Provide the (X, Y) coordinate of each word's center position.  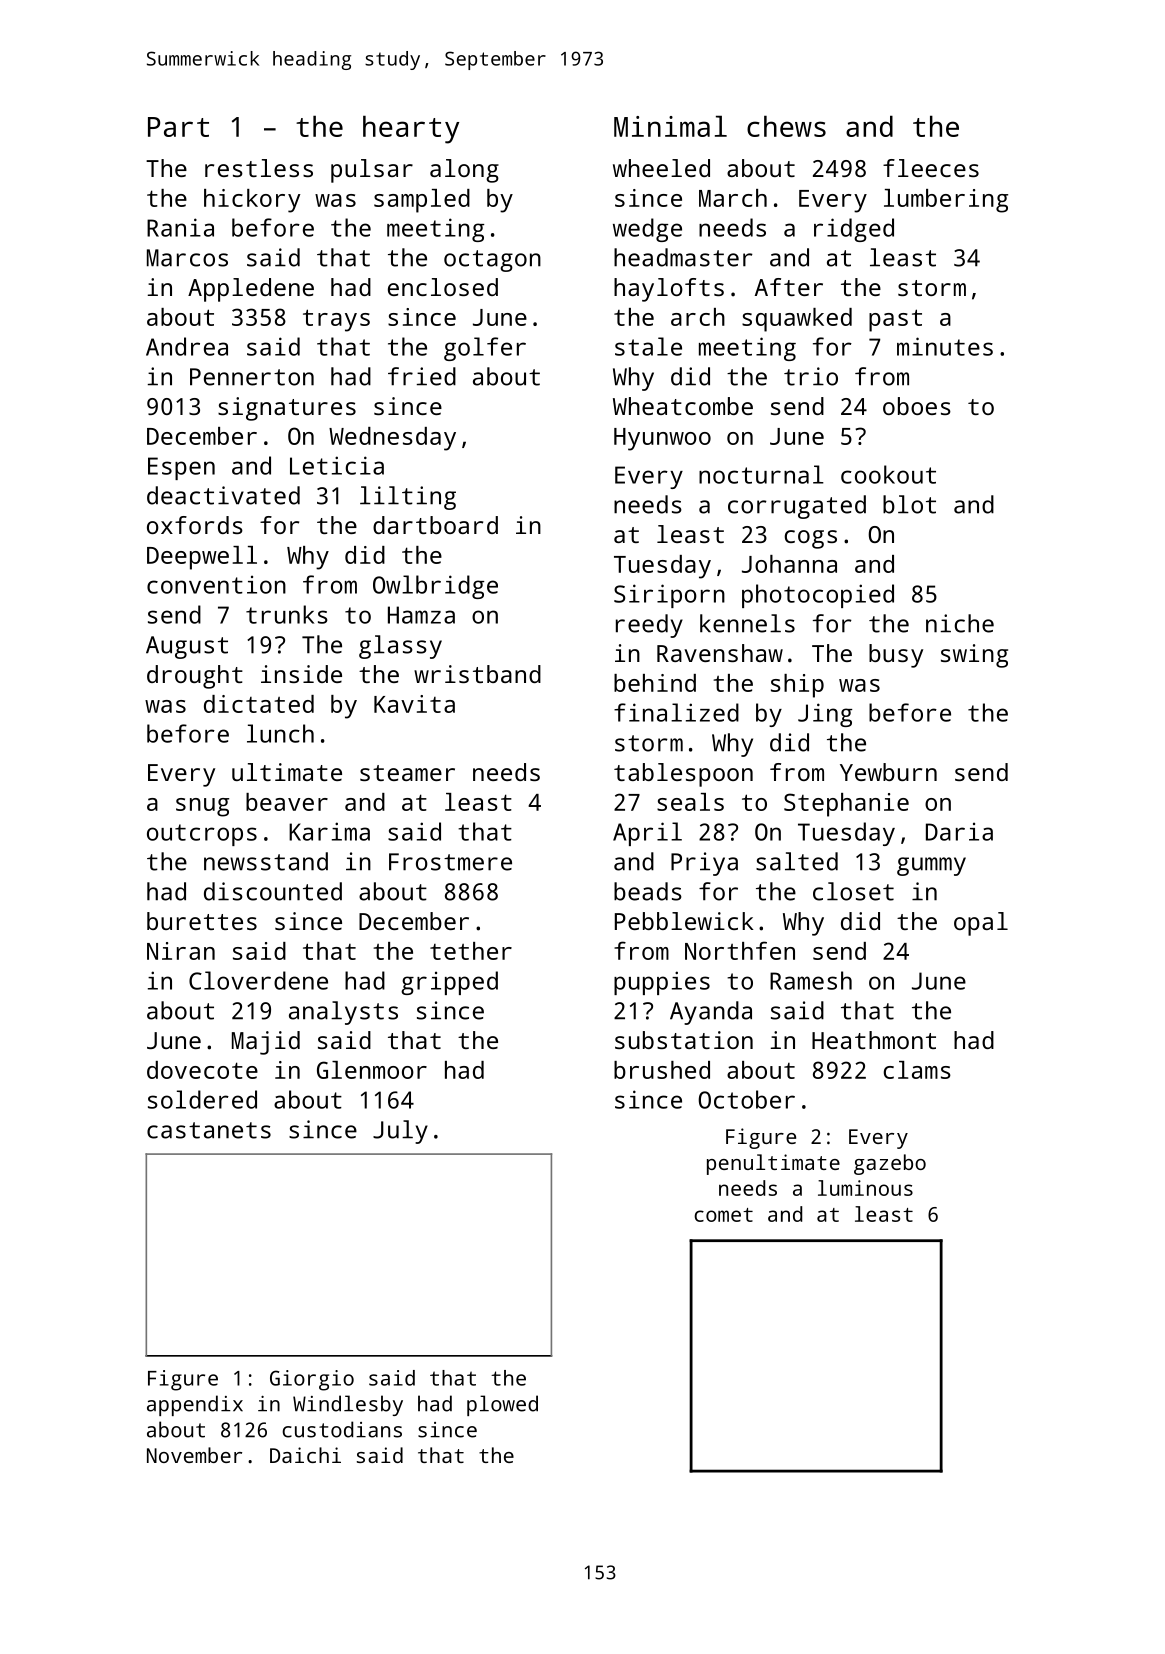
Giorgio (312, 1380)
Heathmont (874, 1040)
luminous (865, 1188)
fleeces (931, 168)
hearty (411, 129)
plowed (502, 1405)
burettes (202, 921)
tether (471, 951)
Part (178, 127)
